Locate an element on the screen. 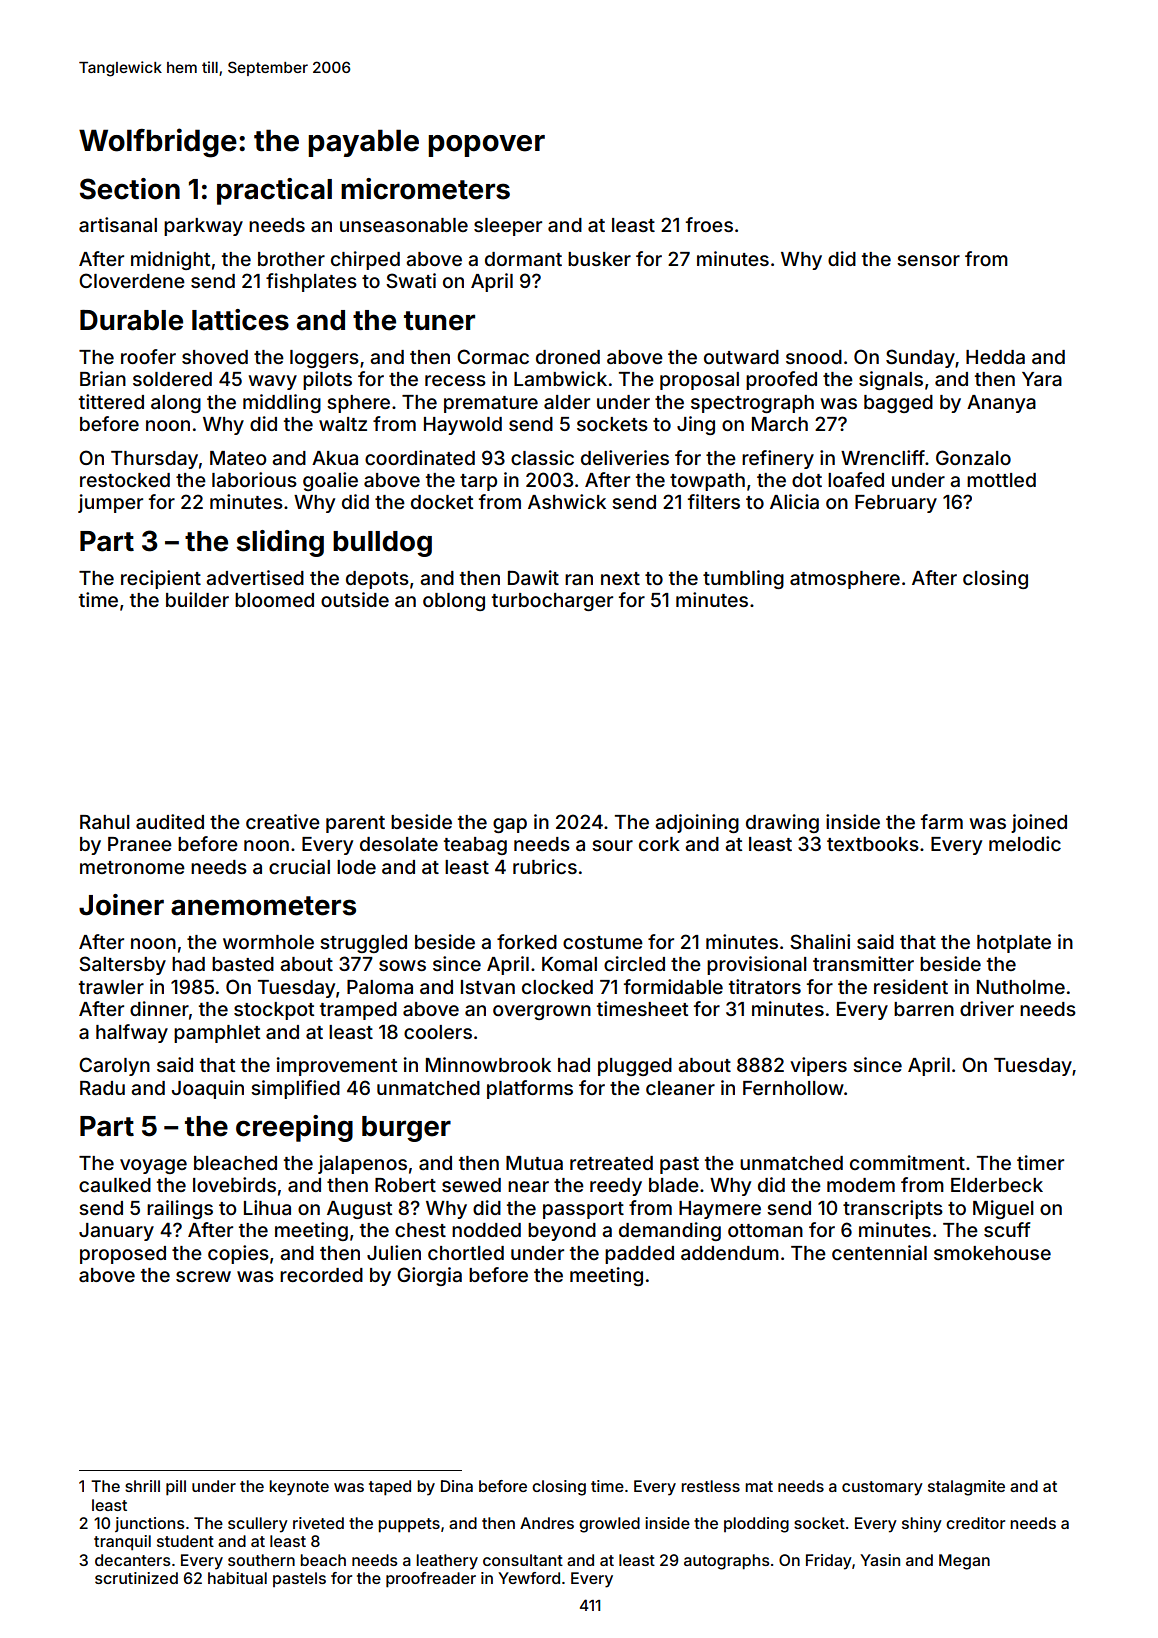 The width and height of the screenshot is (1158, 1638). retreated is located at coordinates (611, 1163).
